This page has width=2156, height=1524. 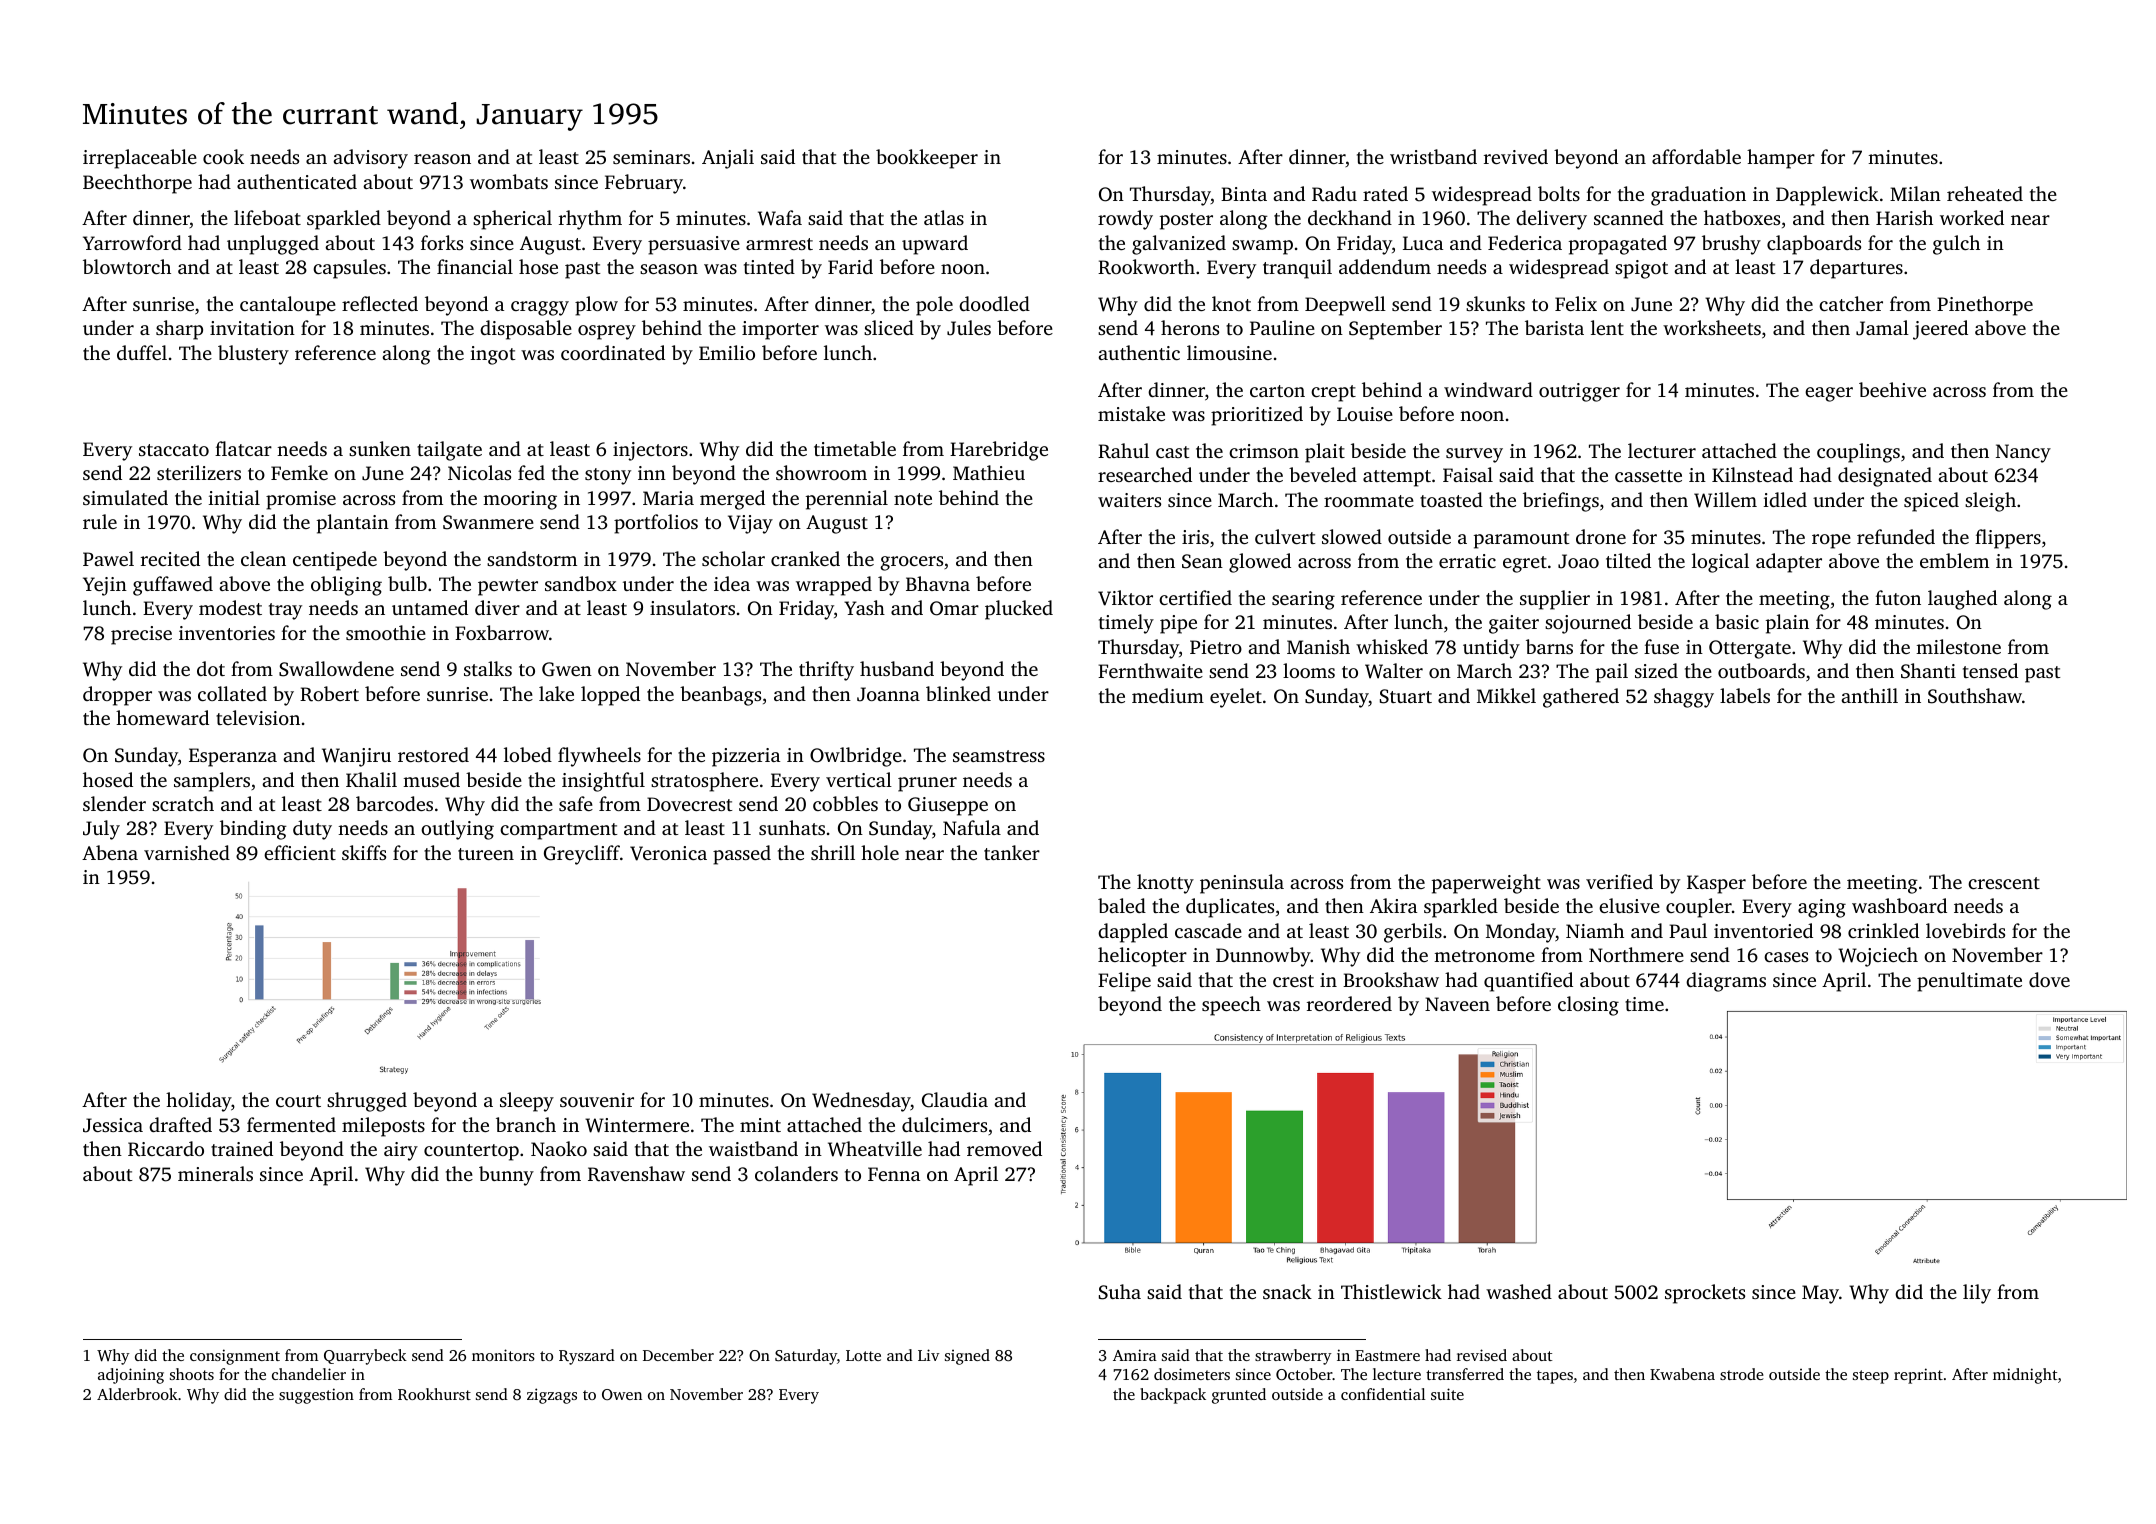 What do you see at coordinates (1940, 330) in the page?
I see `jeered` at bounding box center [1940, 330].
